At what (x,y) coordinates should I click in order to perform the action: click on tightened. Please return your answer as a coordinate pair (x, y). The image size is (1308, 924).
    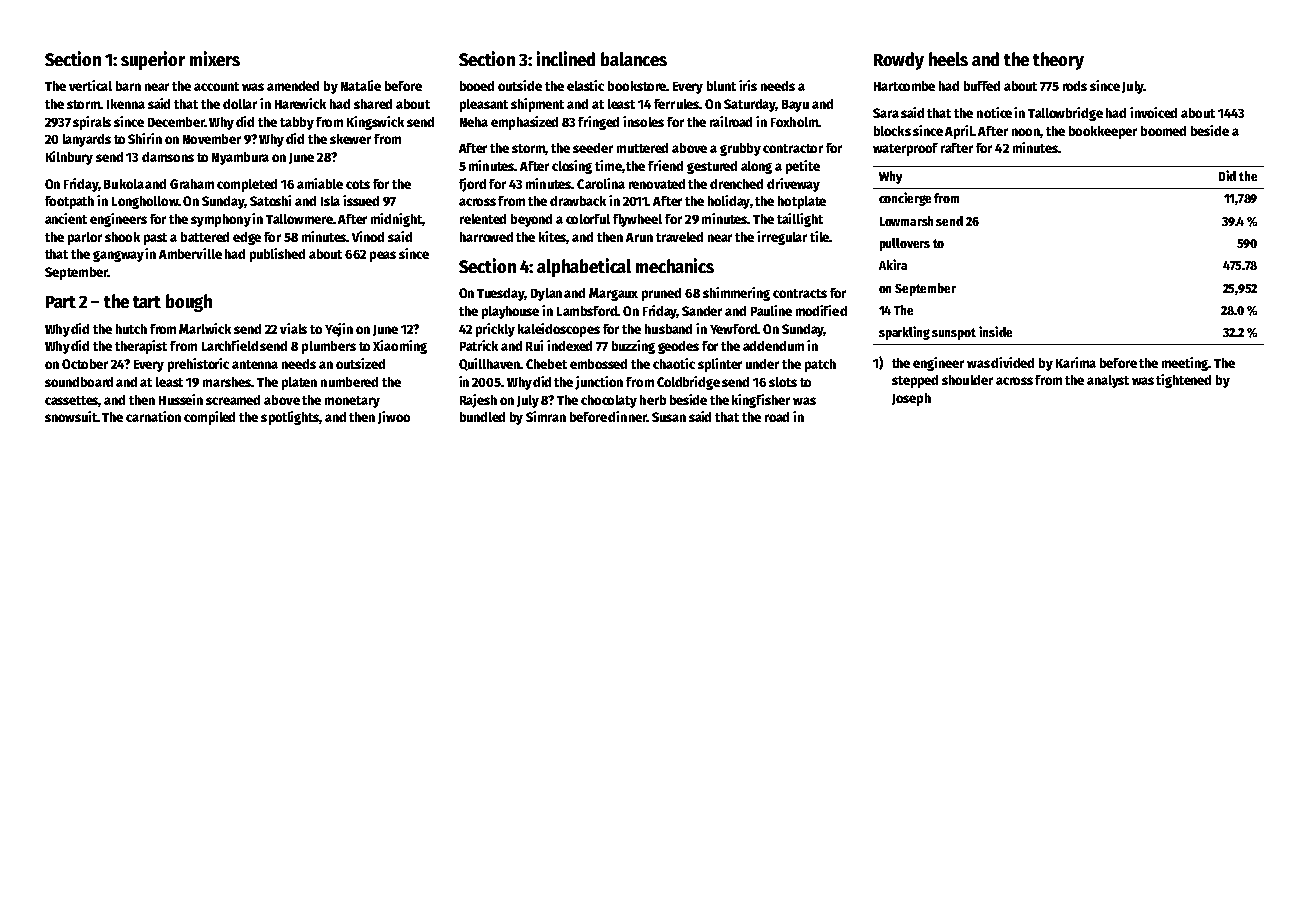
    Looking at the image, I should click on (1183, 381).
